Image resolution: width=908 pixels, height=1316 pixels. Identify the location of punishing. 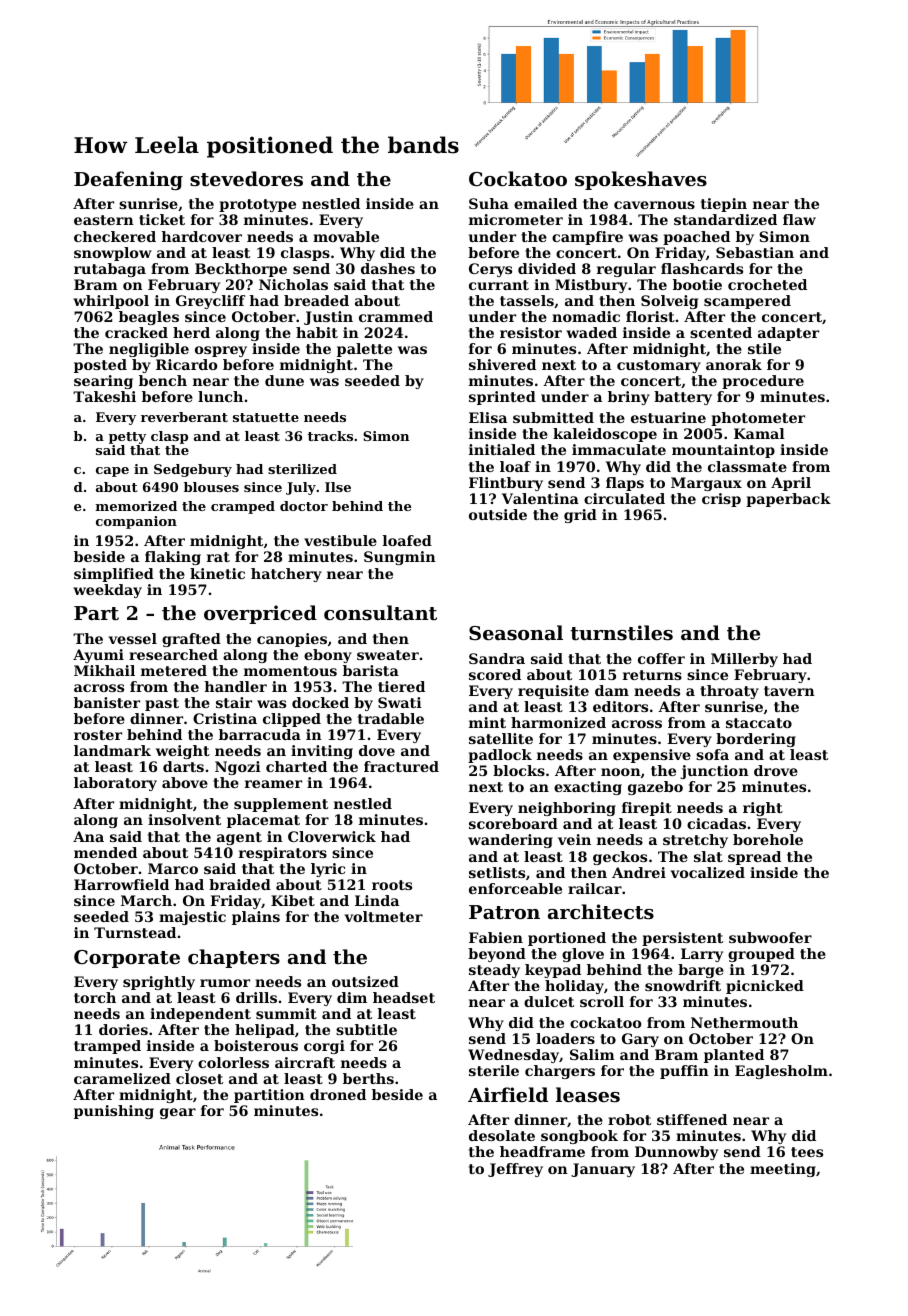
(114, 1112).
